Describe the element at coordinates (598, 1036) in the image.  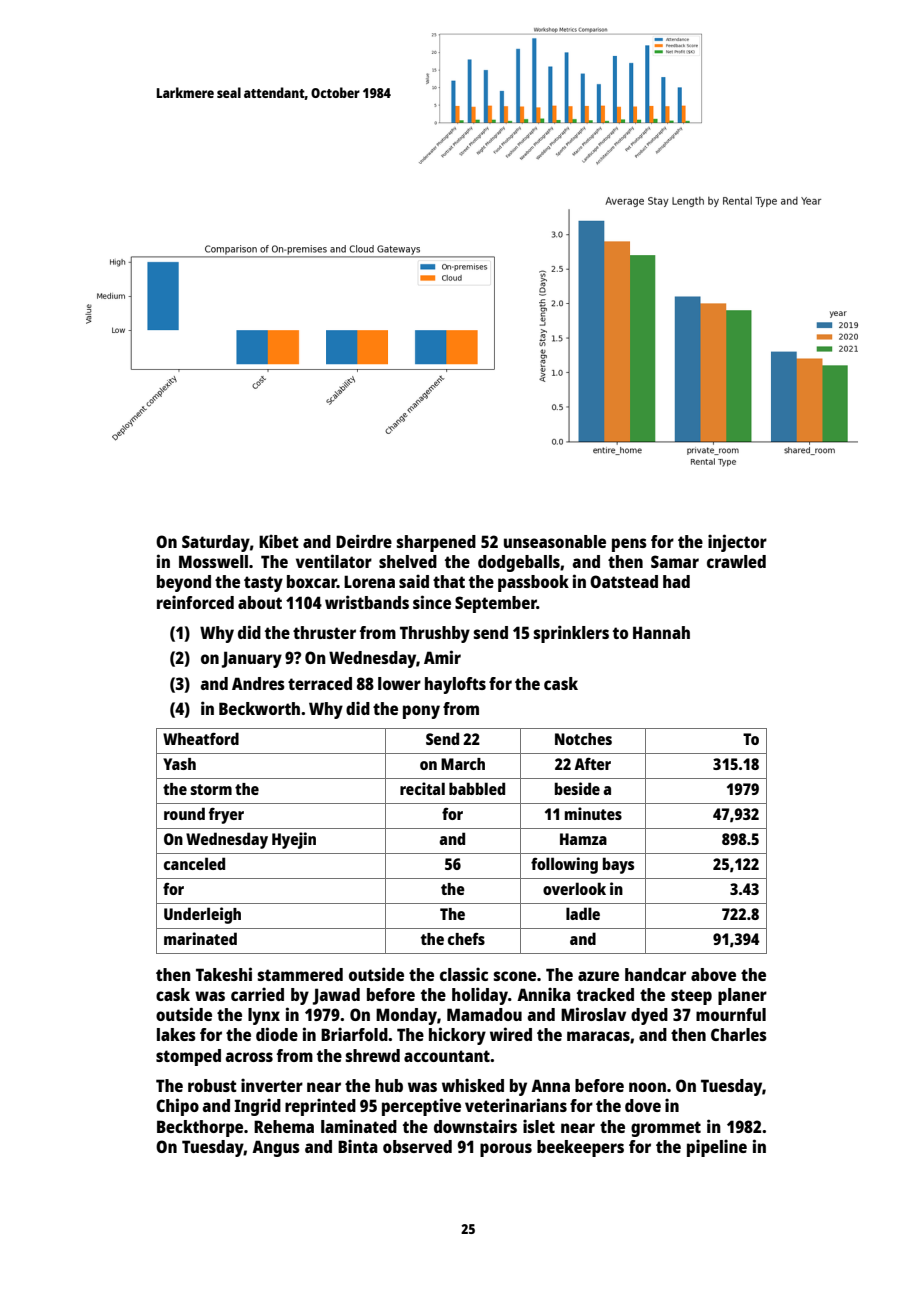
I see `maracas` at that location.
